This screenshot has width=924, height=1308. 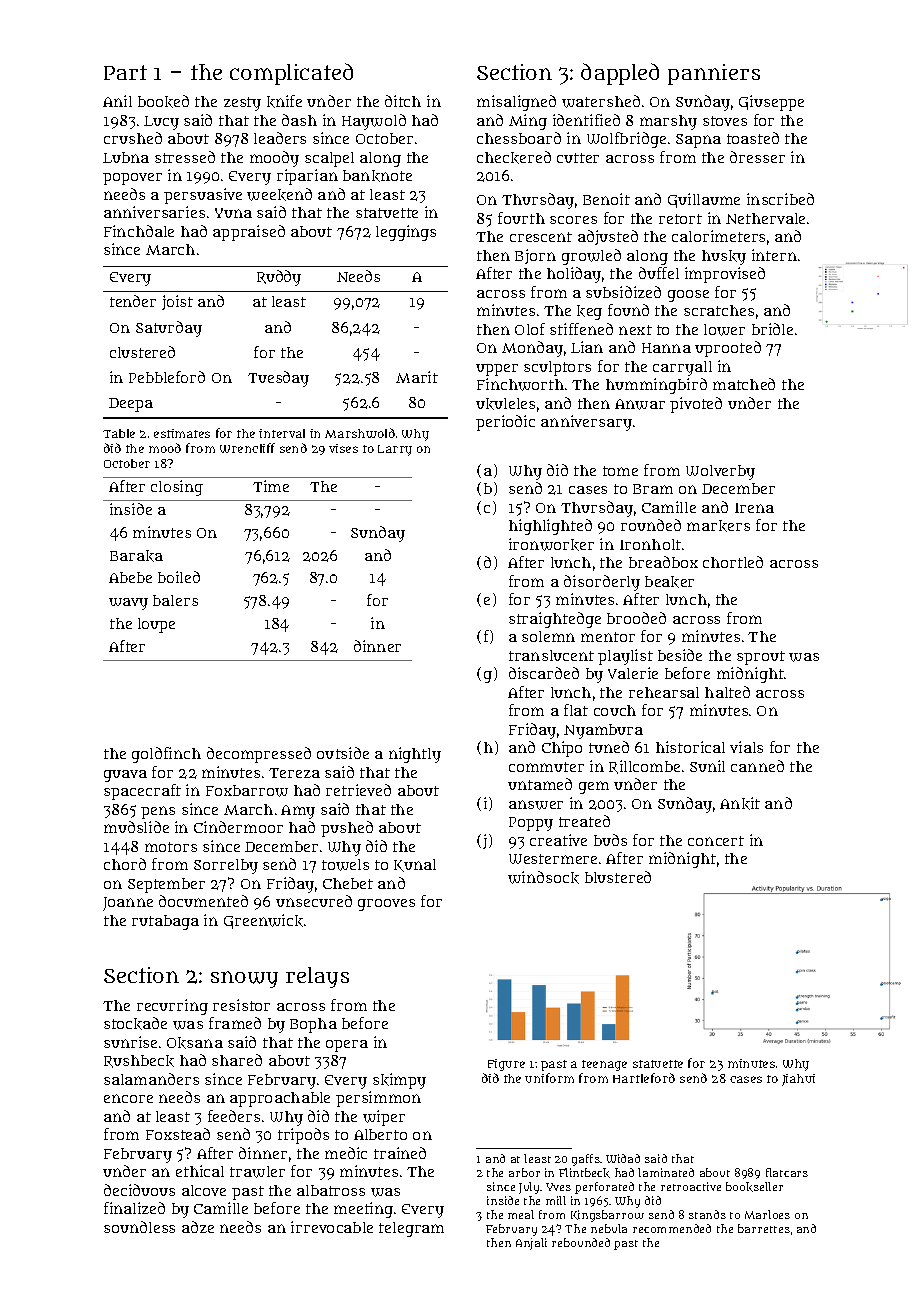 I want to click on ethical, so click(x=200, y=1171).
